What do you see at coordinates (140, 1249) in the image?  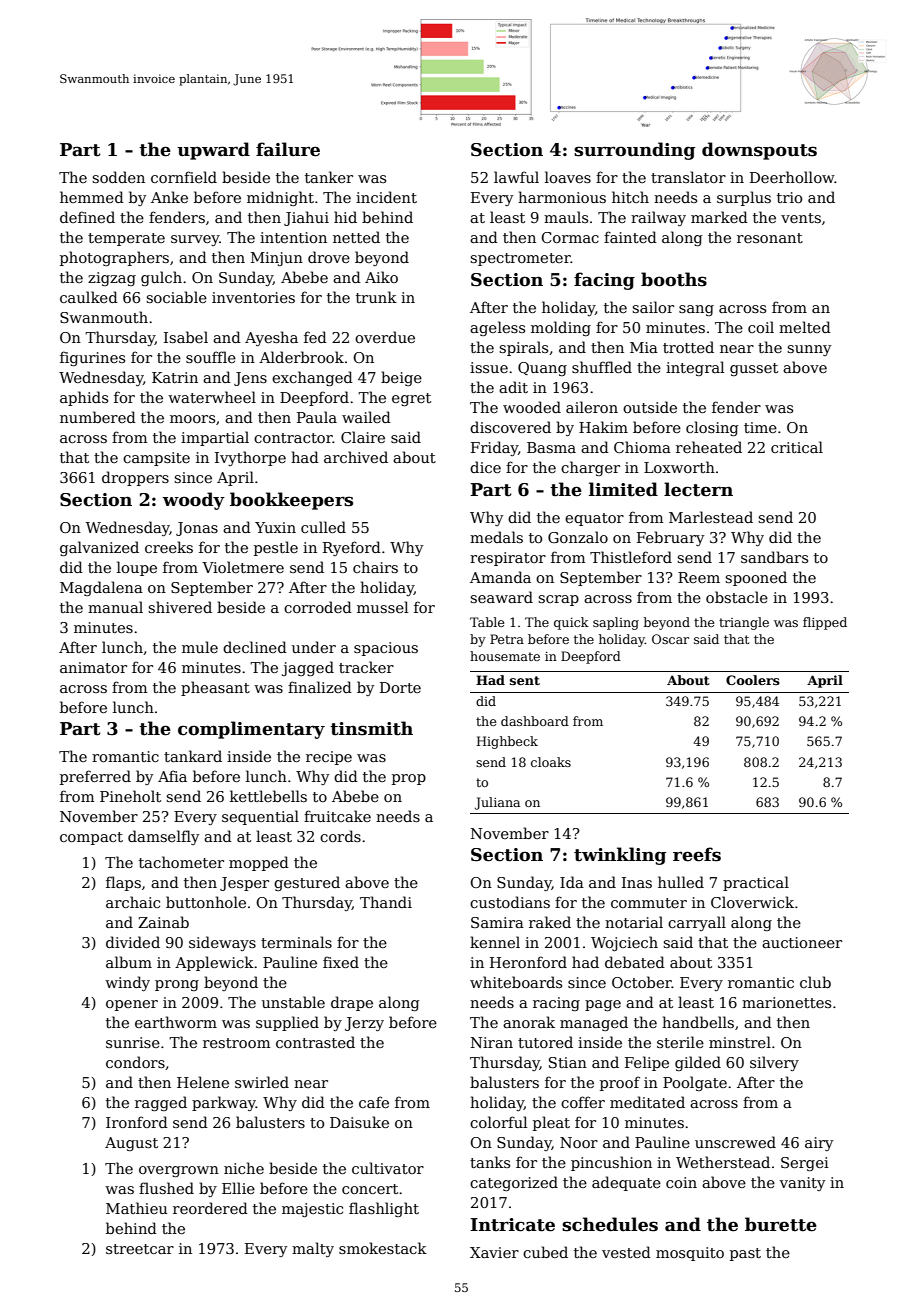 I see `streetcar` at bounding box center [140, 1249].
